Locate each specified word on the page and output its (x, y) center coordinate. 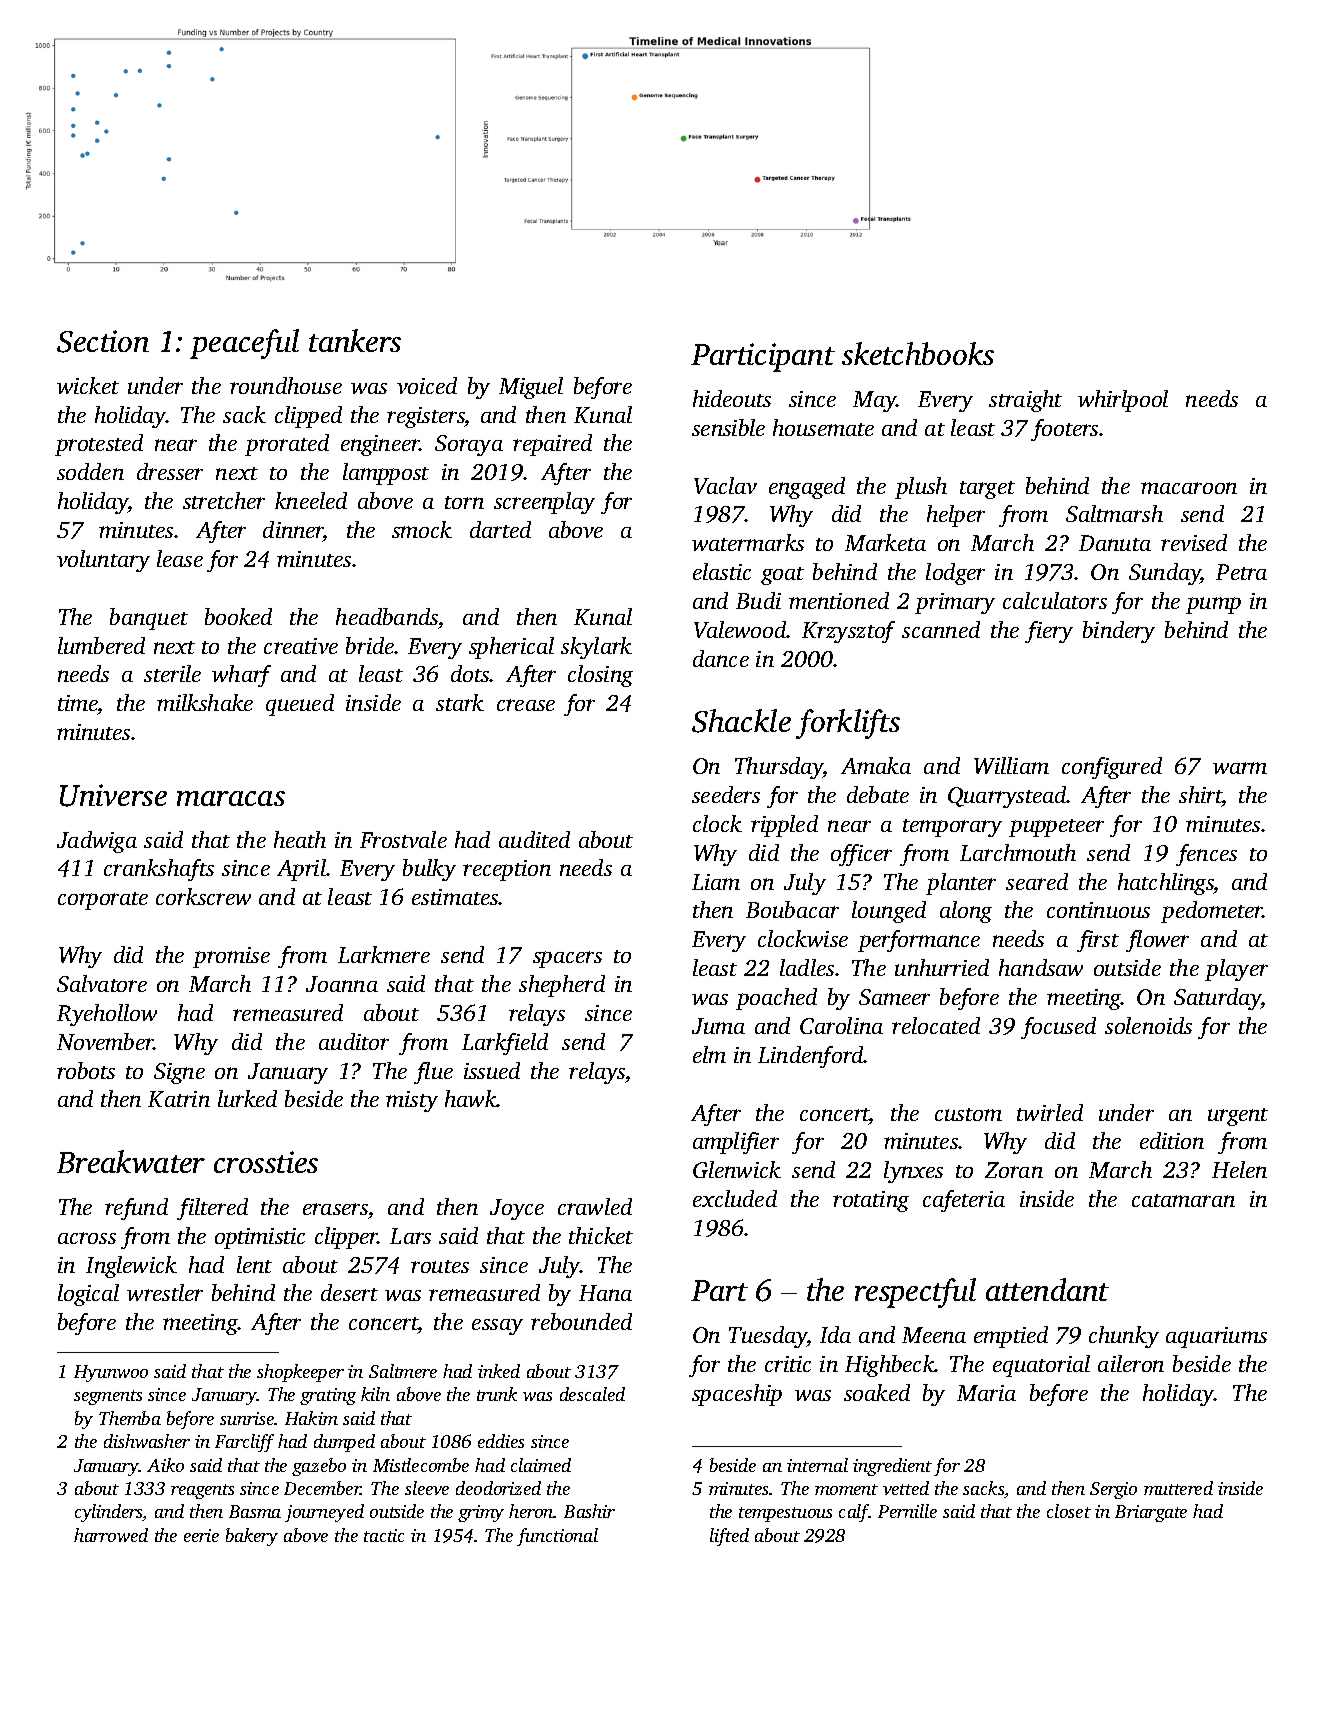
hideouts (732, 398)
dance (721, 658)
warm (1240, 768)
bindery (1119, 632)
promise (231, 957)
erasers (335, 1209)
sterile (172, 673)
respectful (915, 1293)
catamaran (1183, 1200)
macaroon (1189, 488)
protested (99, 445)
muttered (1178, 1488)
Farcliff (244, 1443)
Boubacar (792, 909)
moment (846, 1489)
